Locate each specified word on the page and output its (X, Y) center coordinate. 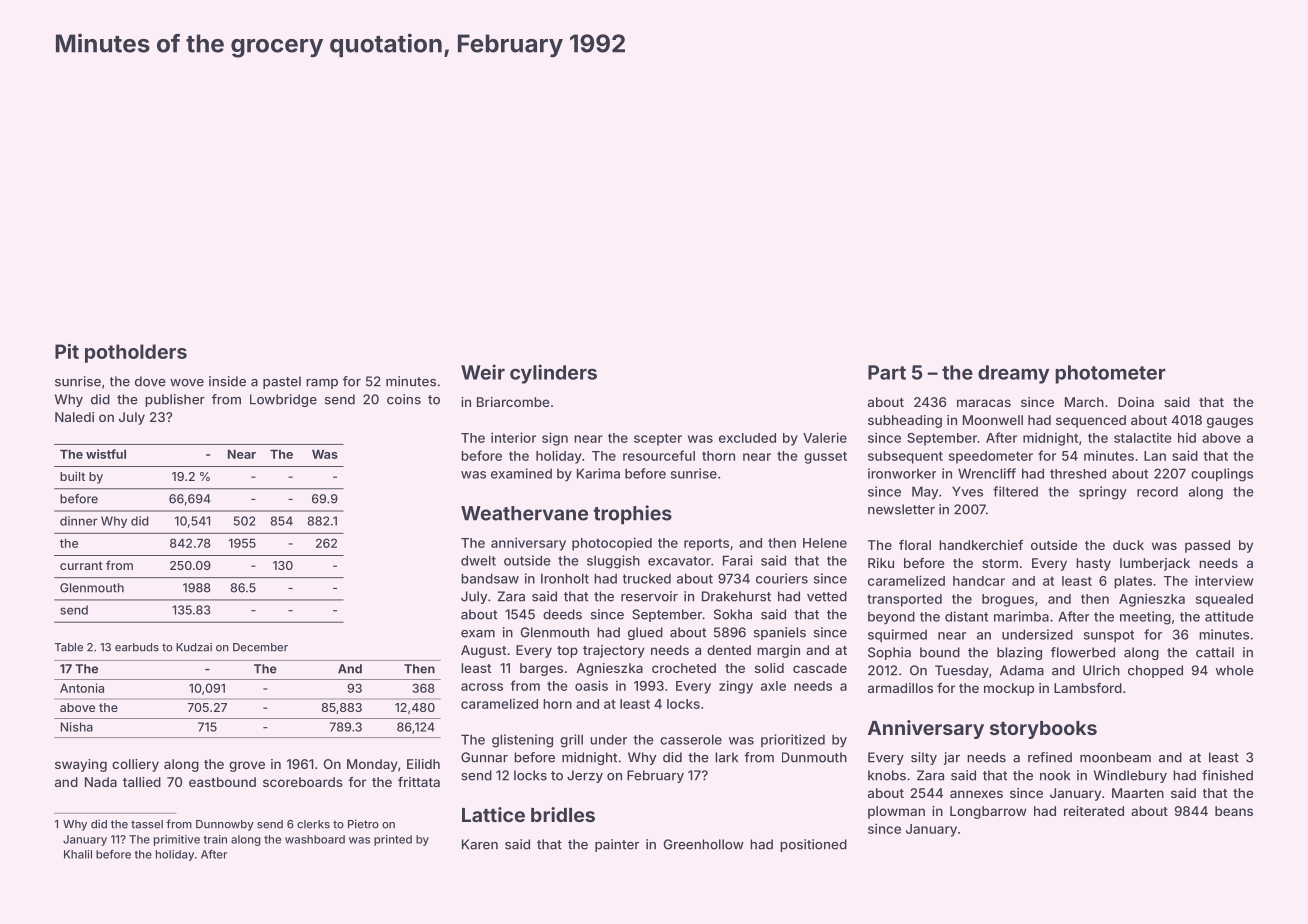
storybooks (1043, 730)
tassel (147, 824)
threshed (1078, 474)
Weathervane (524, 513)
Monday (372, 765)
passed (1207, 546)
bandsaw (490, 578)
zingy (736, 687)
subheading (905, 421)
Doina (1136, 402)
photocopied (612, 544)
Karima (598, 473)
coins (404, 399)
